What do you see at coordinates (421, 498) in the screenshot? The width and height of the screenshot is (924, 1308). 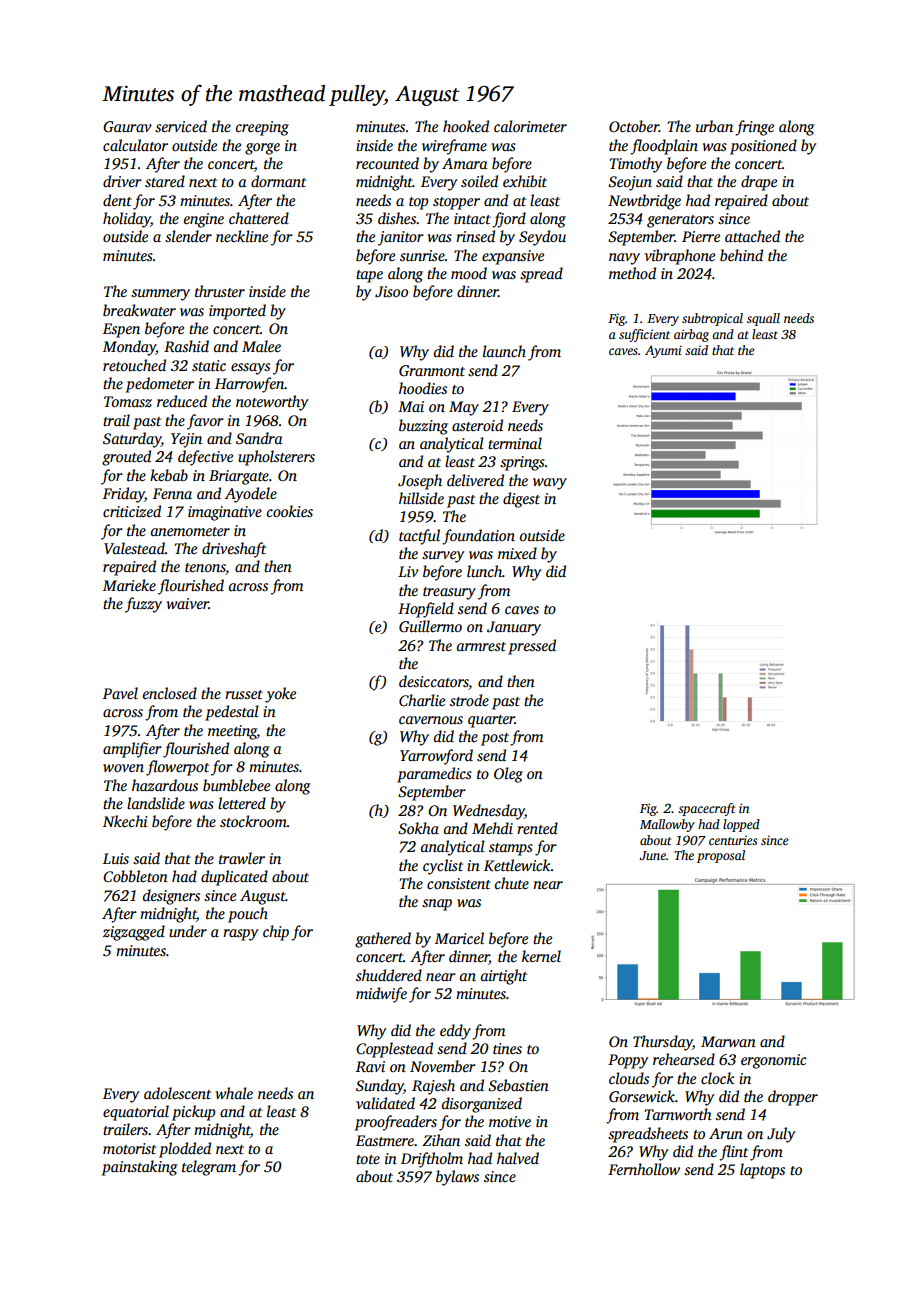 I see `hillside` at bounding box center [421, 498].
